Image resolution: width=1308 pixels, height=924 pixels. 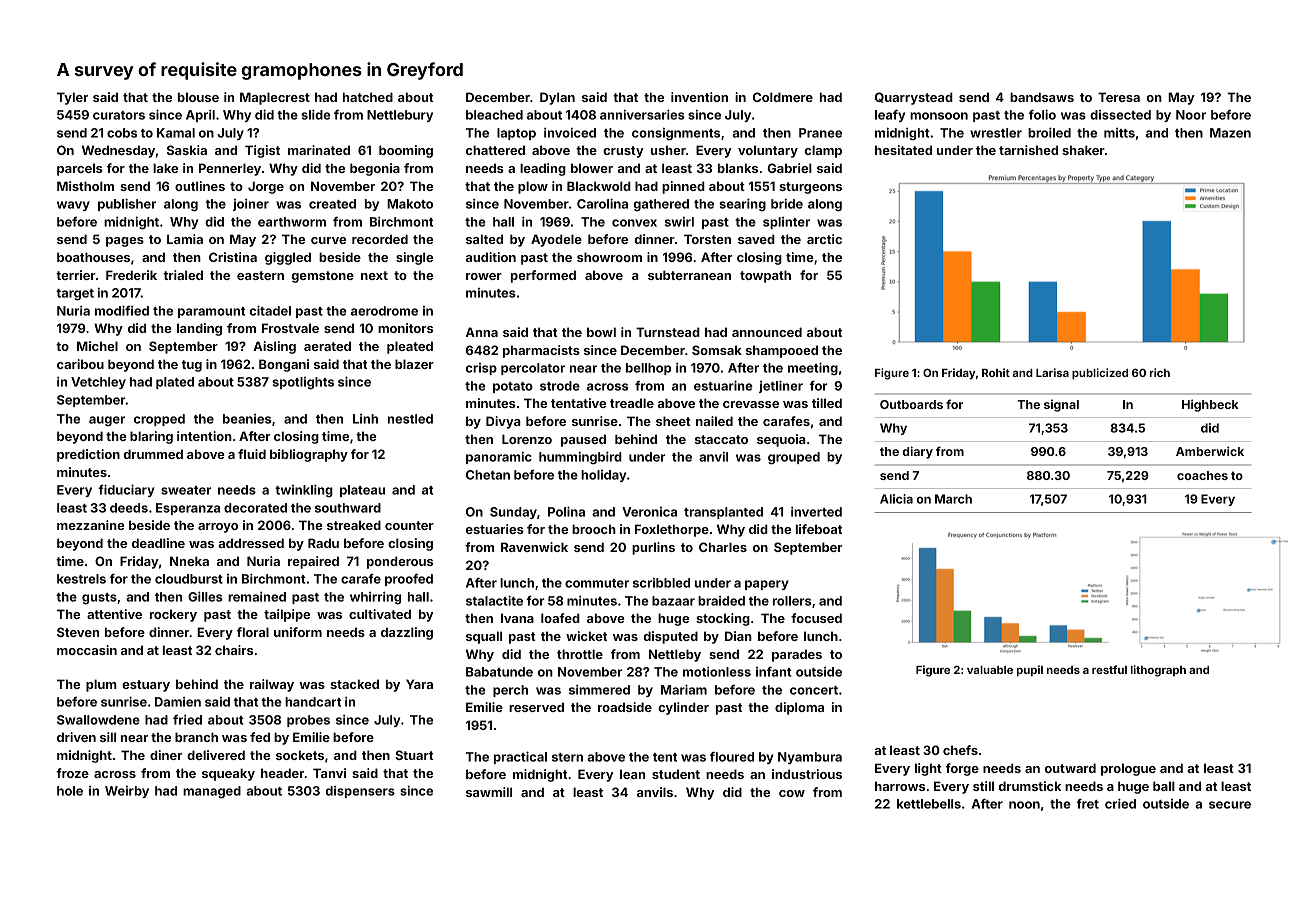 What do you see at coordinates (653, 548) in the document?
I see `purlins` at bounding box center [653, 548].
